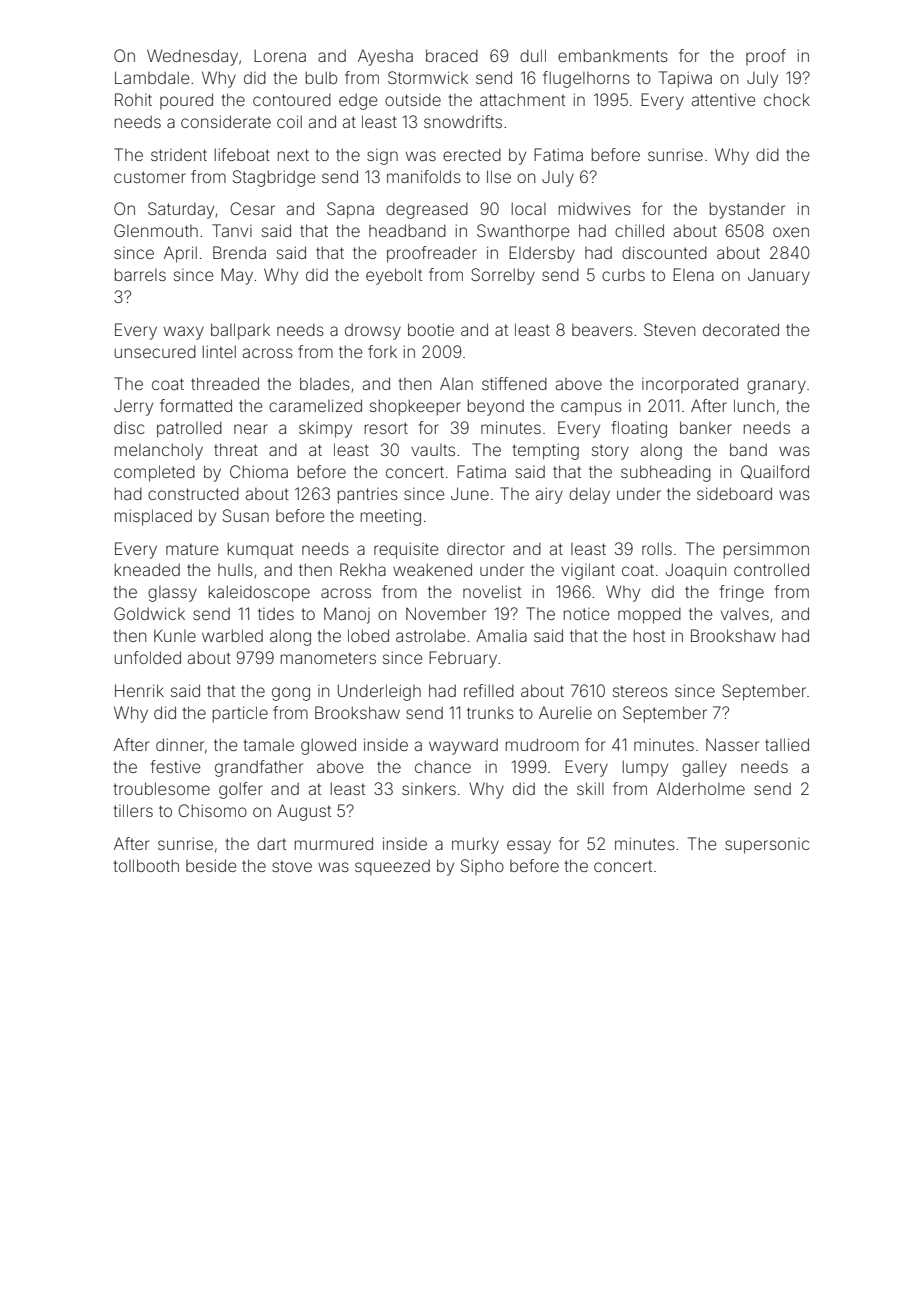 This page has height=1308, width=924. Describe the element at coordinates (140, 274) in the page. I see `barrels` at that location.
